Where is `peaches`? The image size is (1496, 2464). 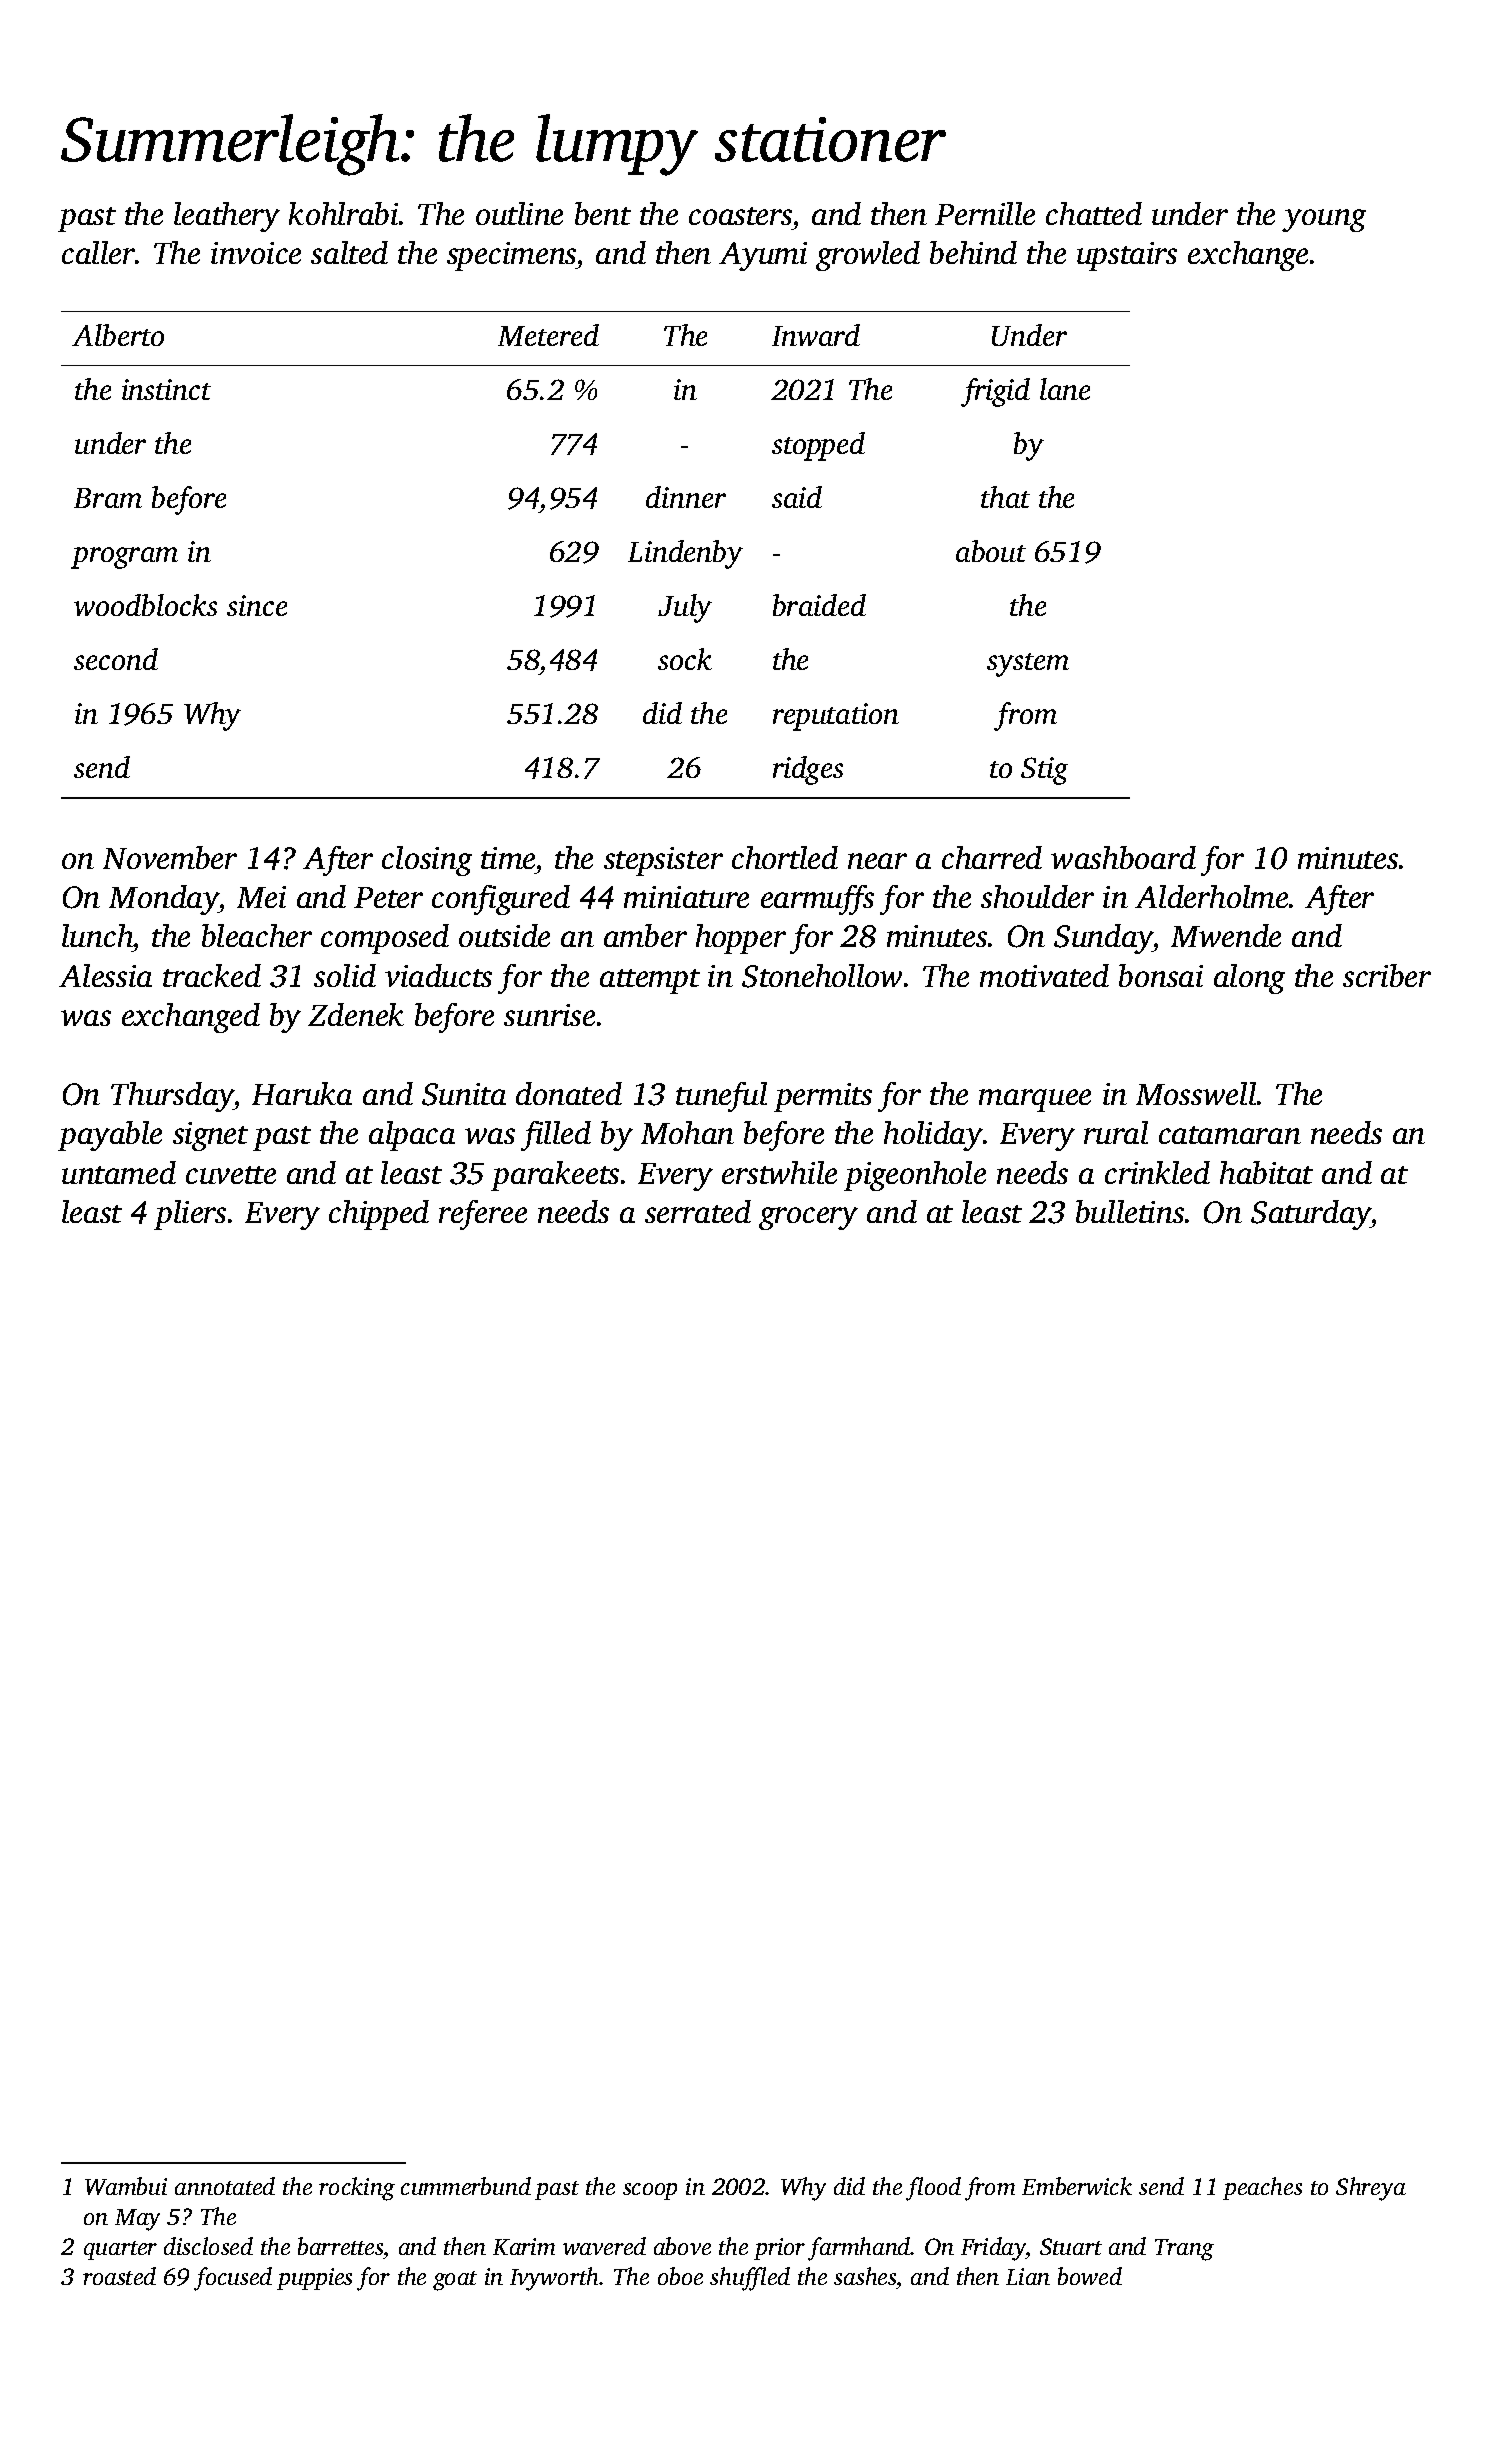 peaches is located at coordinates (1262, 2188).
